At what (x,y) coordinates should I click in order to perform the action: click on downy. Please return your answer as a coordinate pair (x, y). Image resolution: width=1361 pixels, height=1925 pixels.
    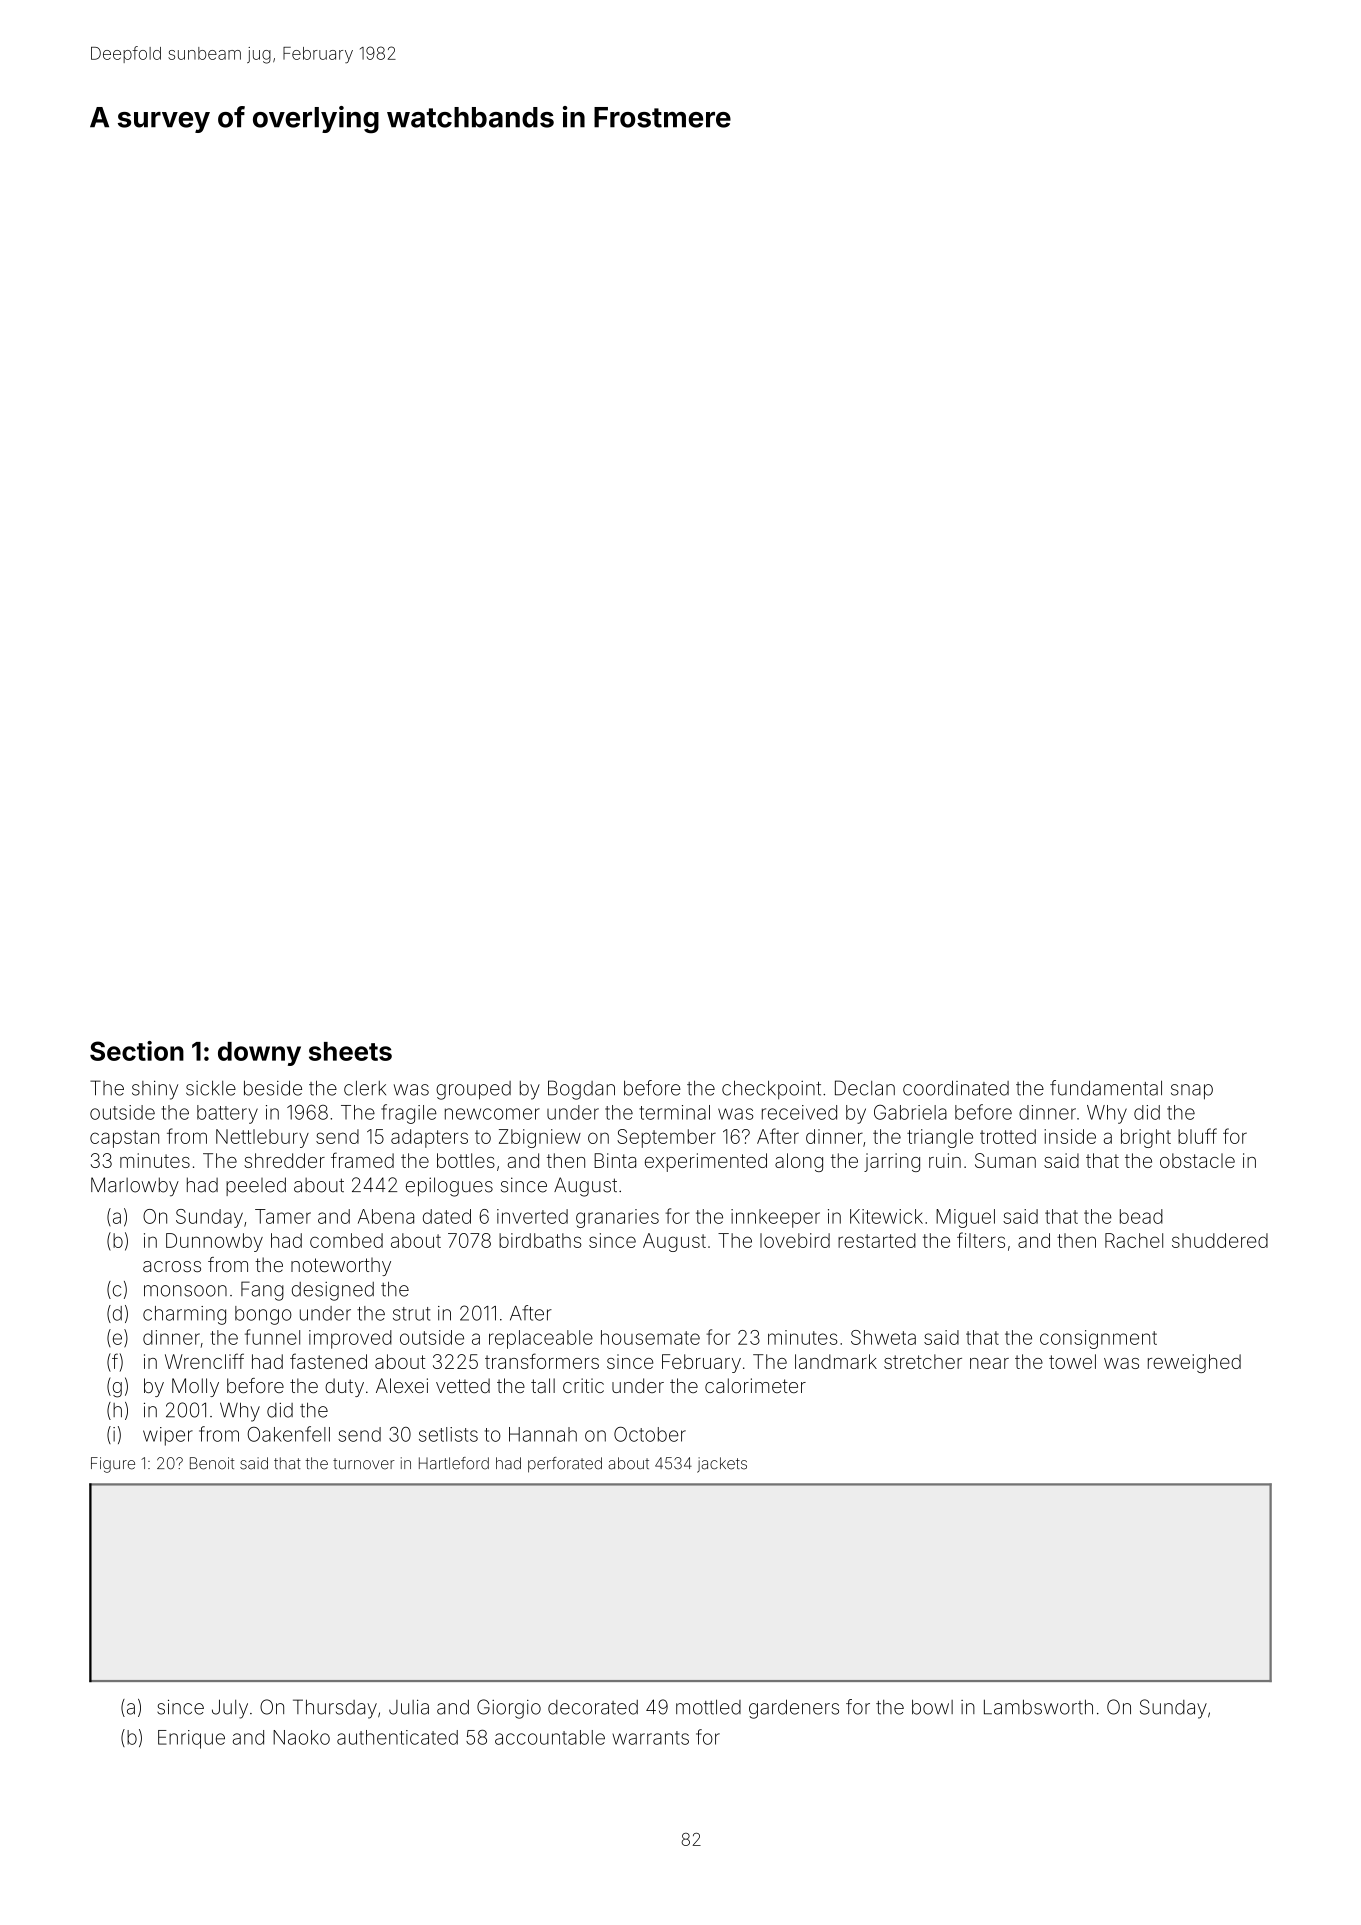
    Looking at the image, I should click on (259, 1054).
